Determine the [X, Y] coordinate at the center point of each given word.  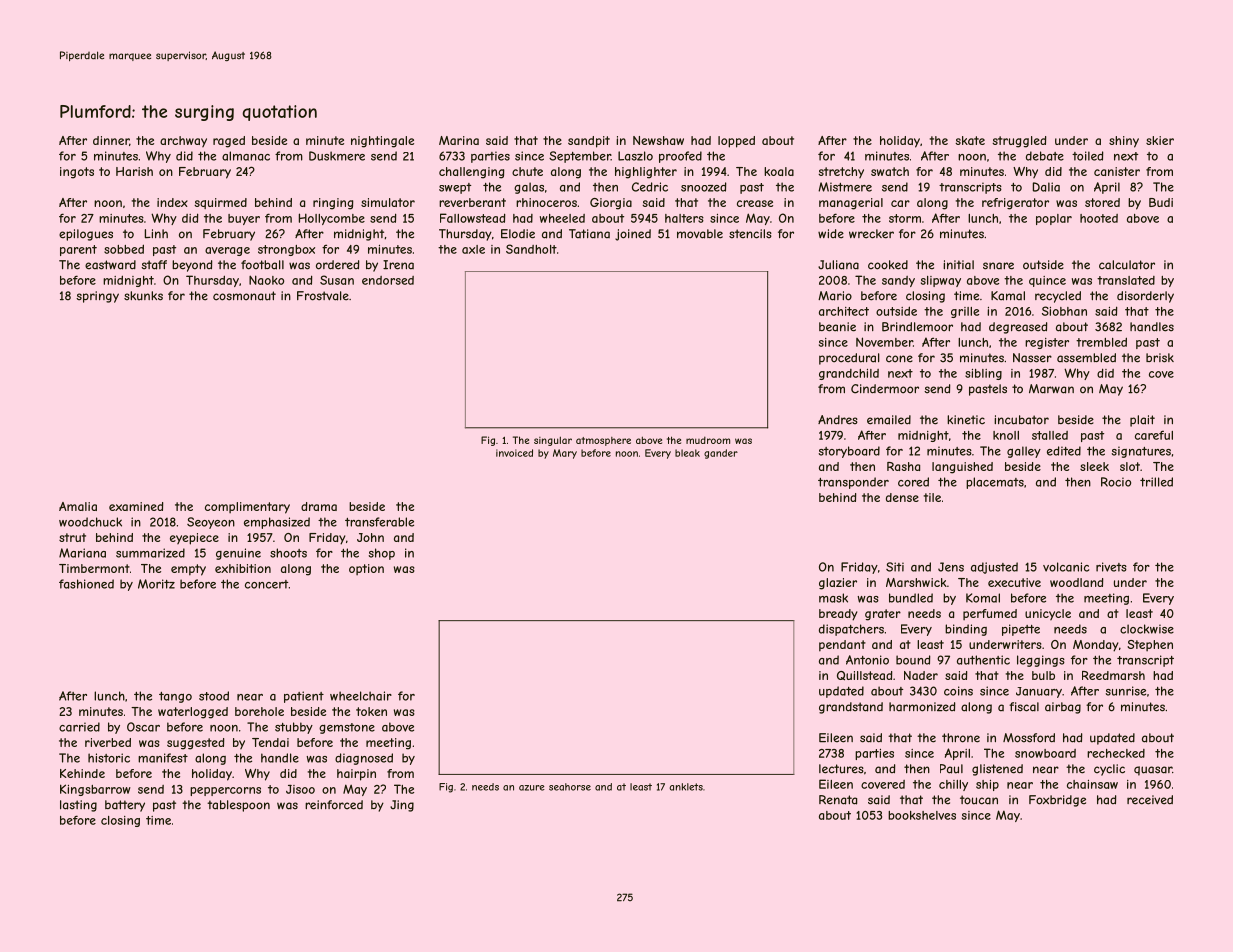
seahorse [570, 787]
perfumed [990, 614]
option [366, 569]
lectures [841, 769]
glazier [838, 584]
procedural [849, 359]
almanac [246, 156]
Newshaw [658, 140]
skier [1160, 140]
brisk [1160, 358]
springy [97, 297]
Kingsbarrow [95, 790]
